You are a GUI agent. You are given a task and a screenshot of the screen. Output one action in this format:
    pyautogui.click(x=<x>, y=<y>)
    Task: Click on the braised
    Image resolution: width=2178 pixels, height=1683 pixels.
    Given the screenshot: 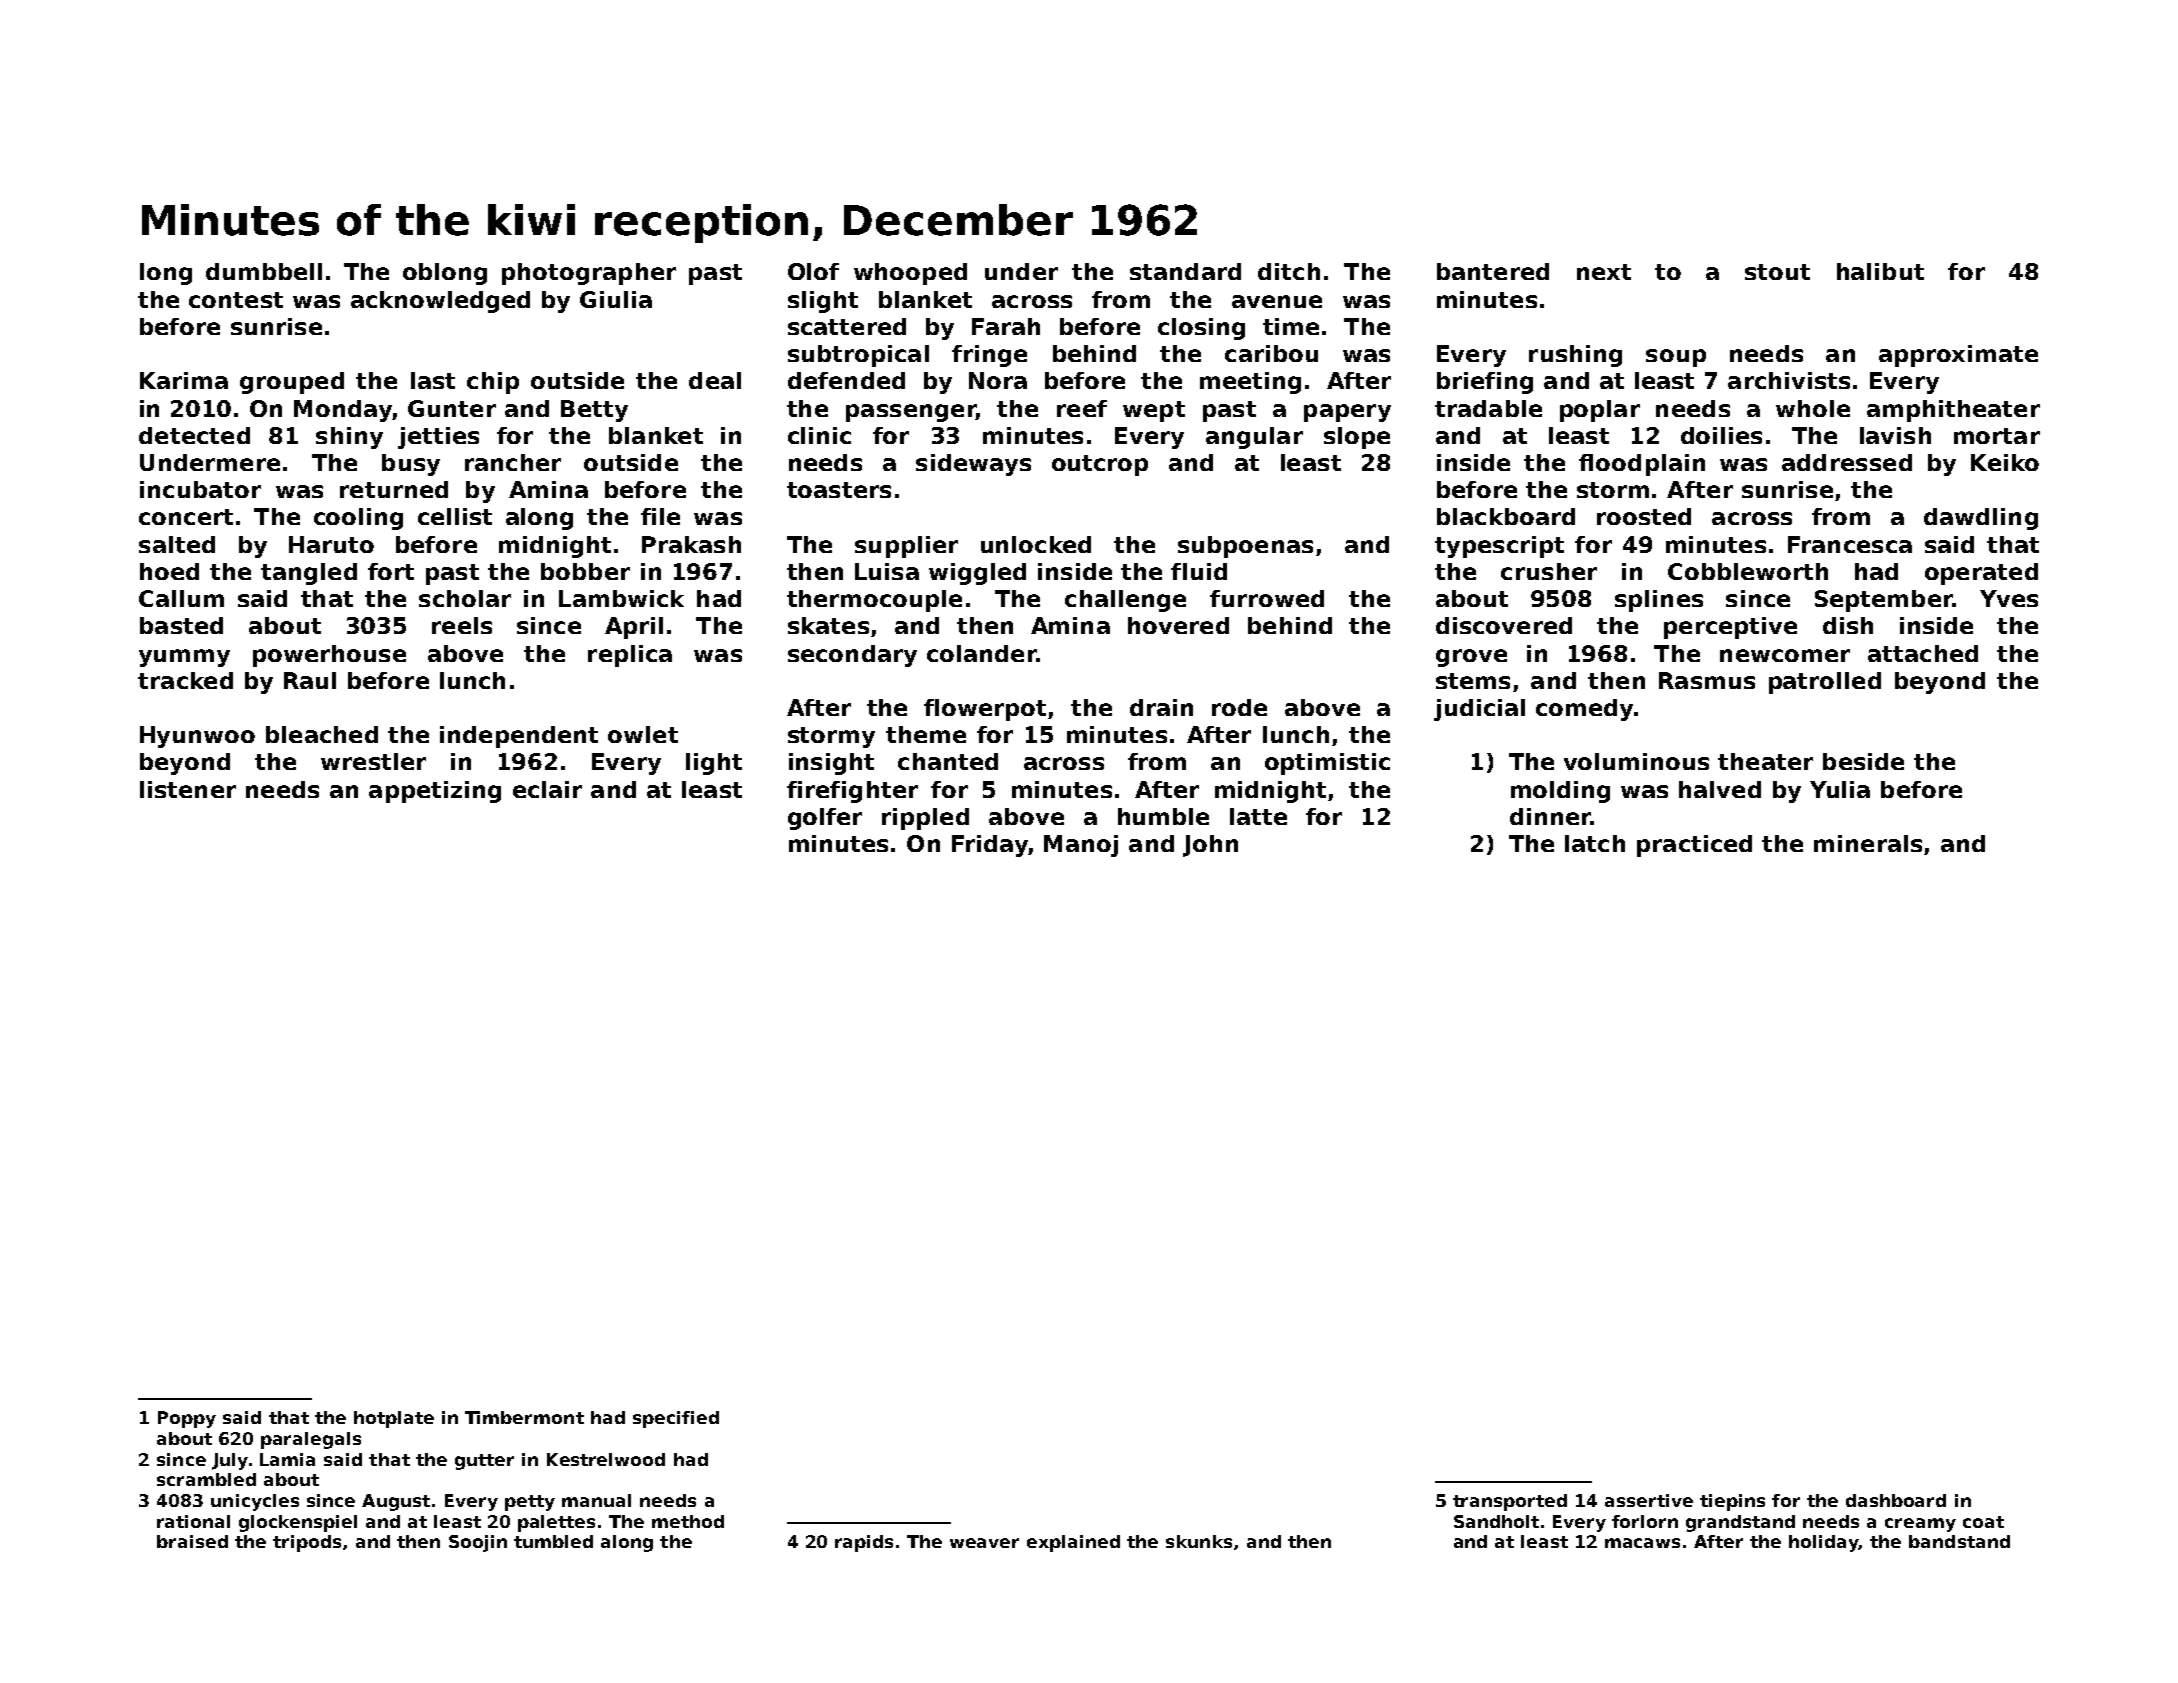 What is the action you would take?
    pyautogui.click(x=192, y=1541)
